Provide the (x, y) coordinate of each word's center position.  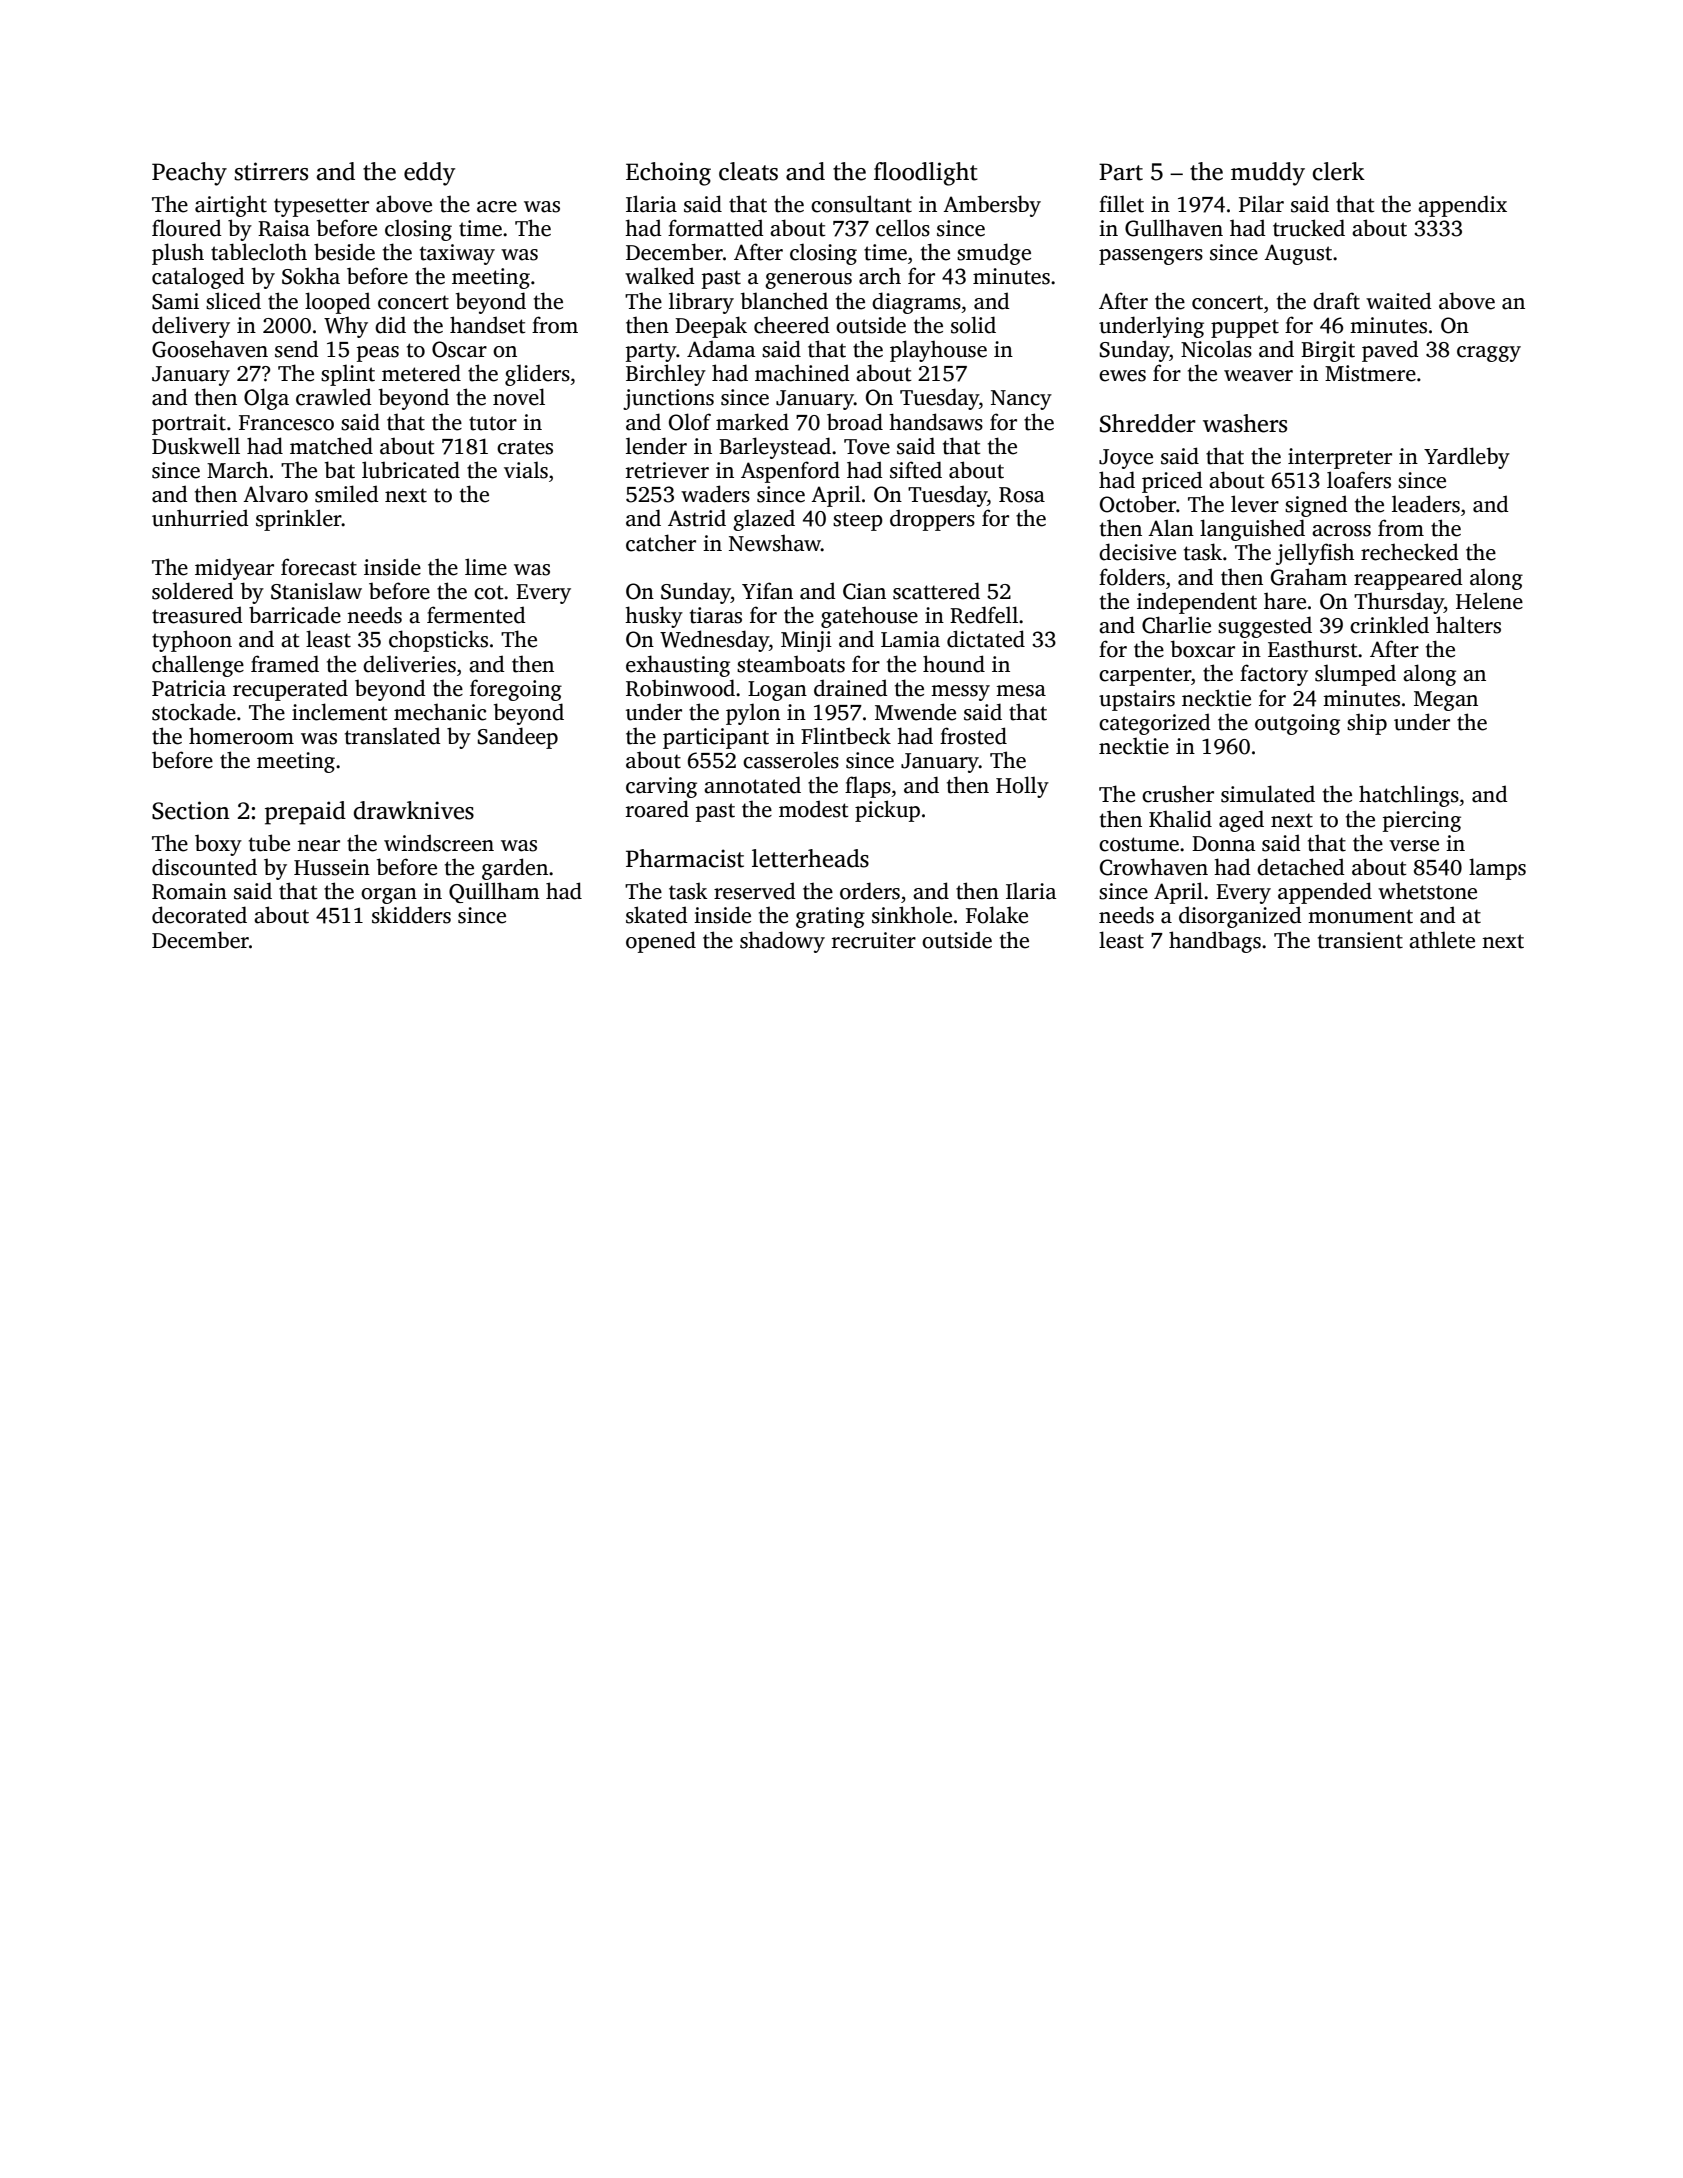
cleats (748, 171)
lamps (1497, 869)
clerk (1339, 171)
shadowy (782, 942)
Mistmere (1370, 373)
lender (656, 446)
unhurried (200, 518)
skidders (411, 915)
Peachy (189, 174)
